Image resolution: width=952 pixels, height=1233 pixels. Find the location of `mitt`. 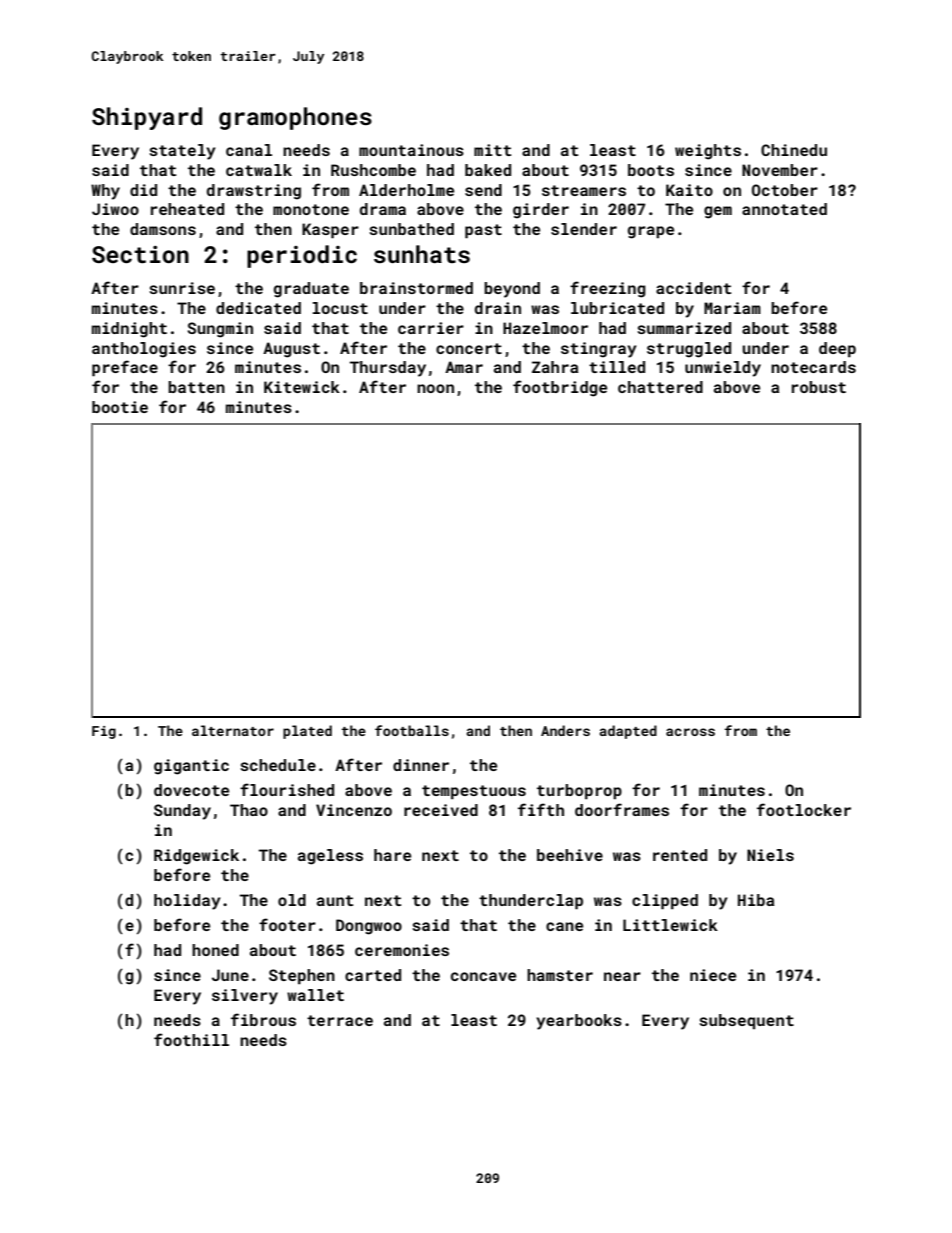

mitt is located at coordinates (492, 150).
